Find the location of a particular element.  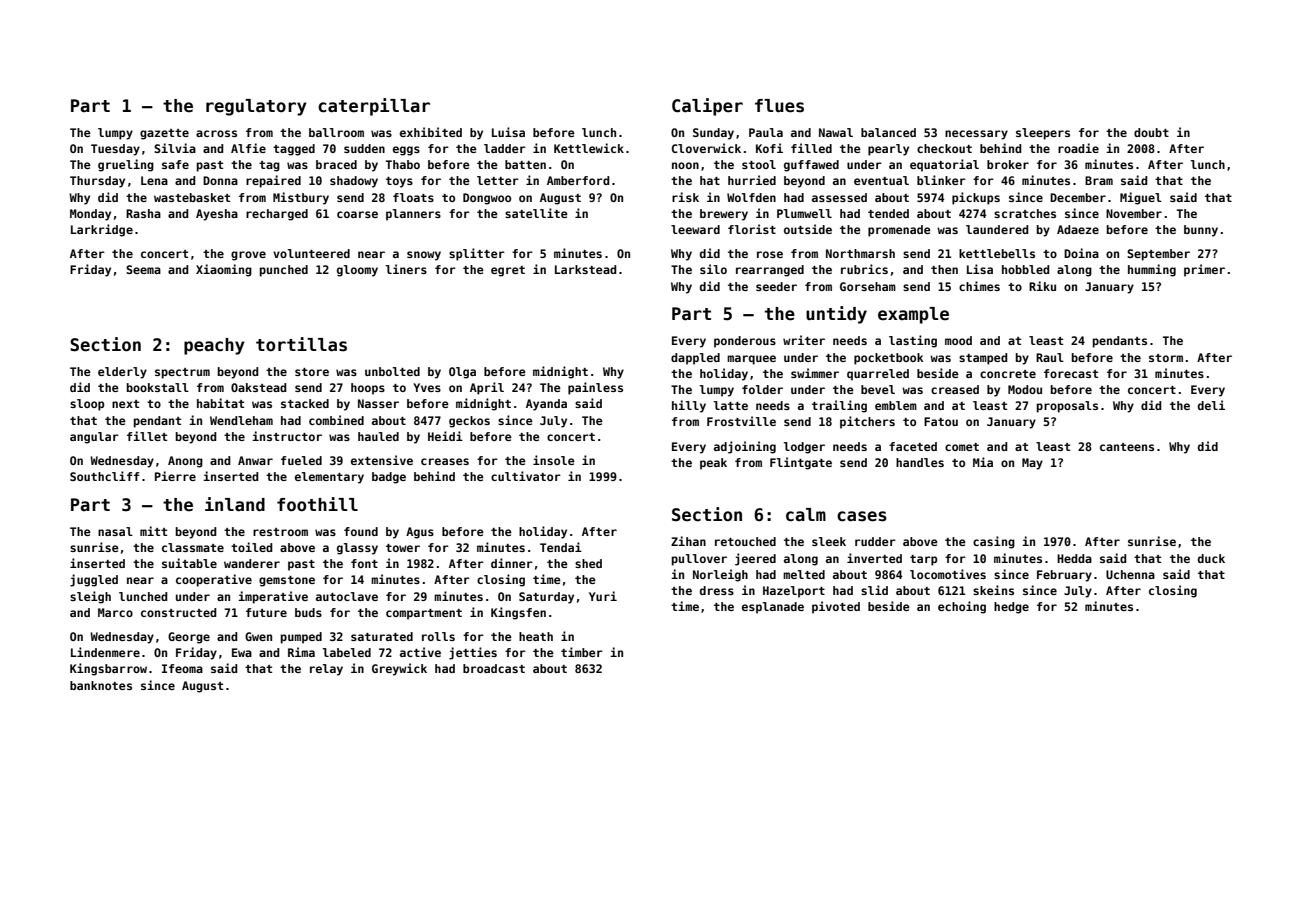

store is located at coordinates (312, 372).
